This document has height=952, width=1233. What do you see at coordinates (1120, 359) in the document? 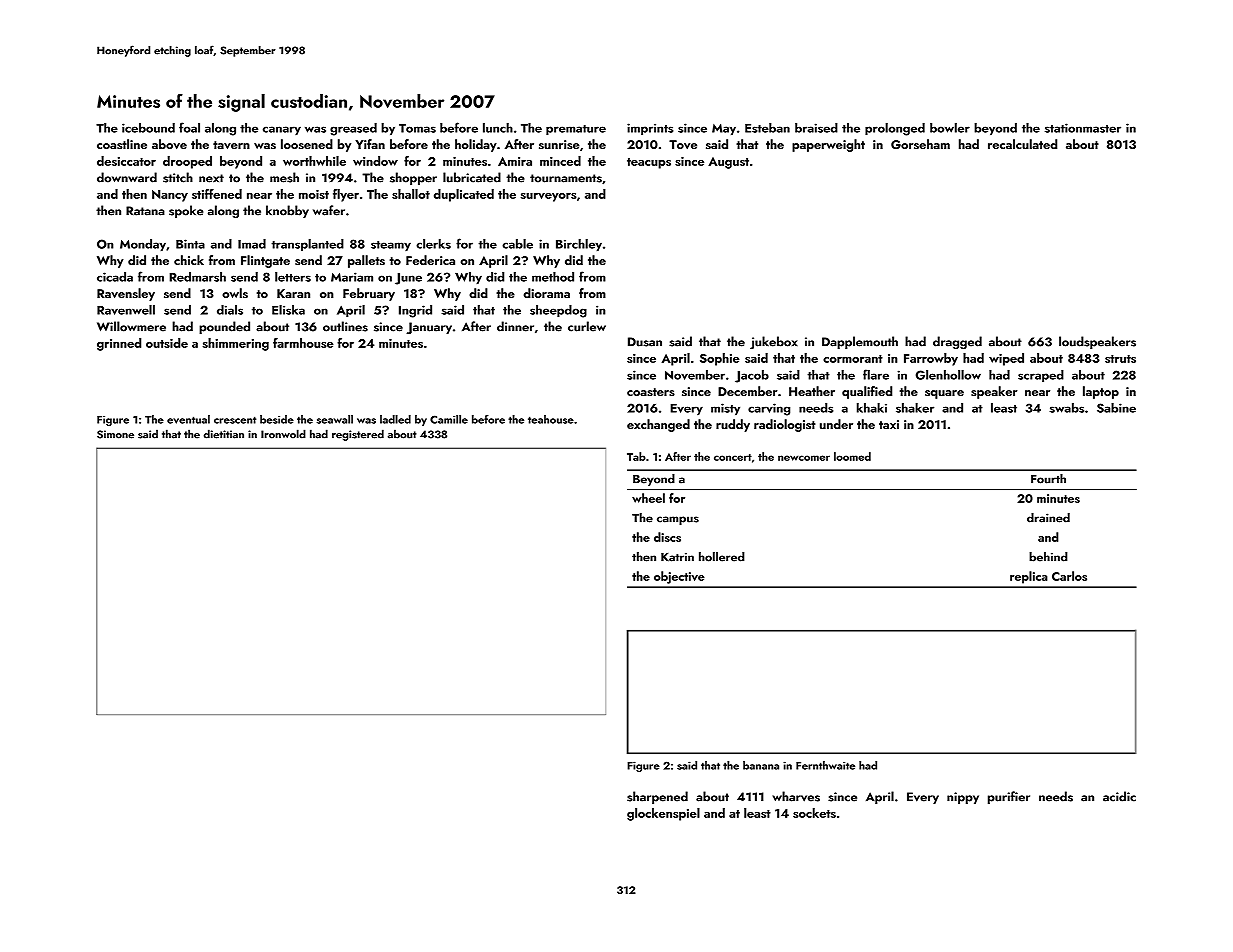
I see `struts` at bounding box center [1120, 359].
